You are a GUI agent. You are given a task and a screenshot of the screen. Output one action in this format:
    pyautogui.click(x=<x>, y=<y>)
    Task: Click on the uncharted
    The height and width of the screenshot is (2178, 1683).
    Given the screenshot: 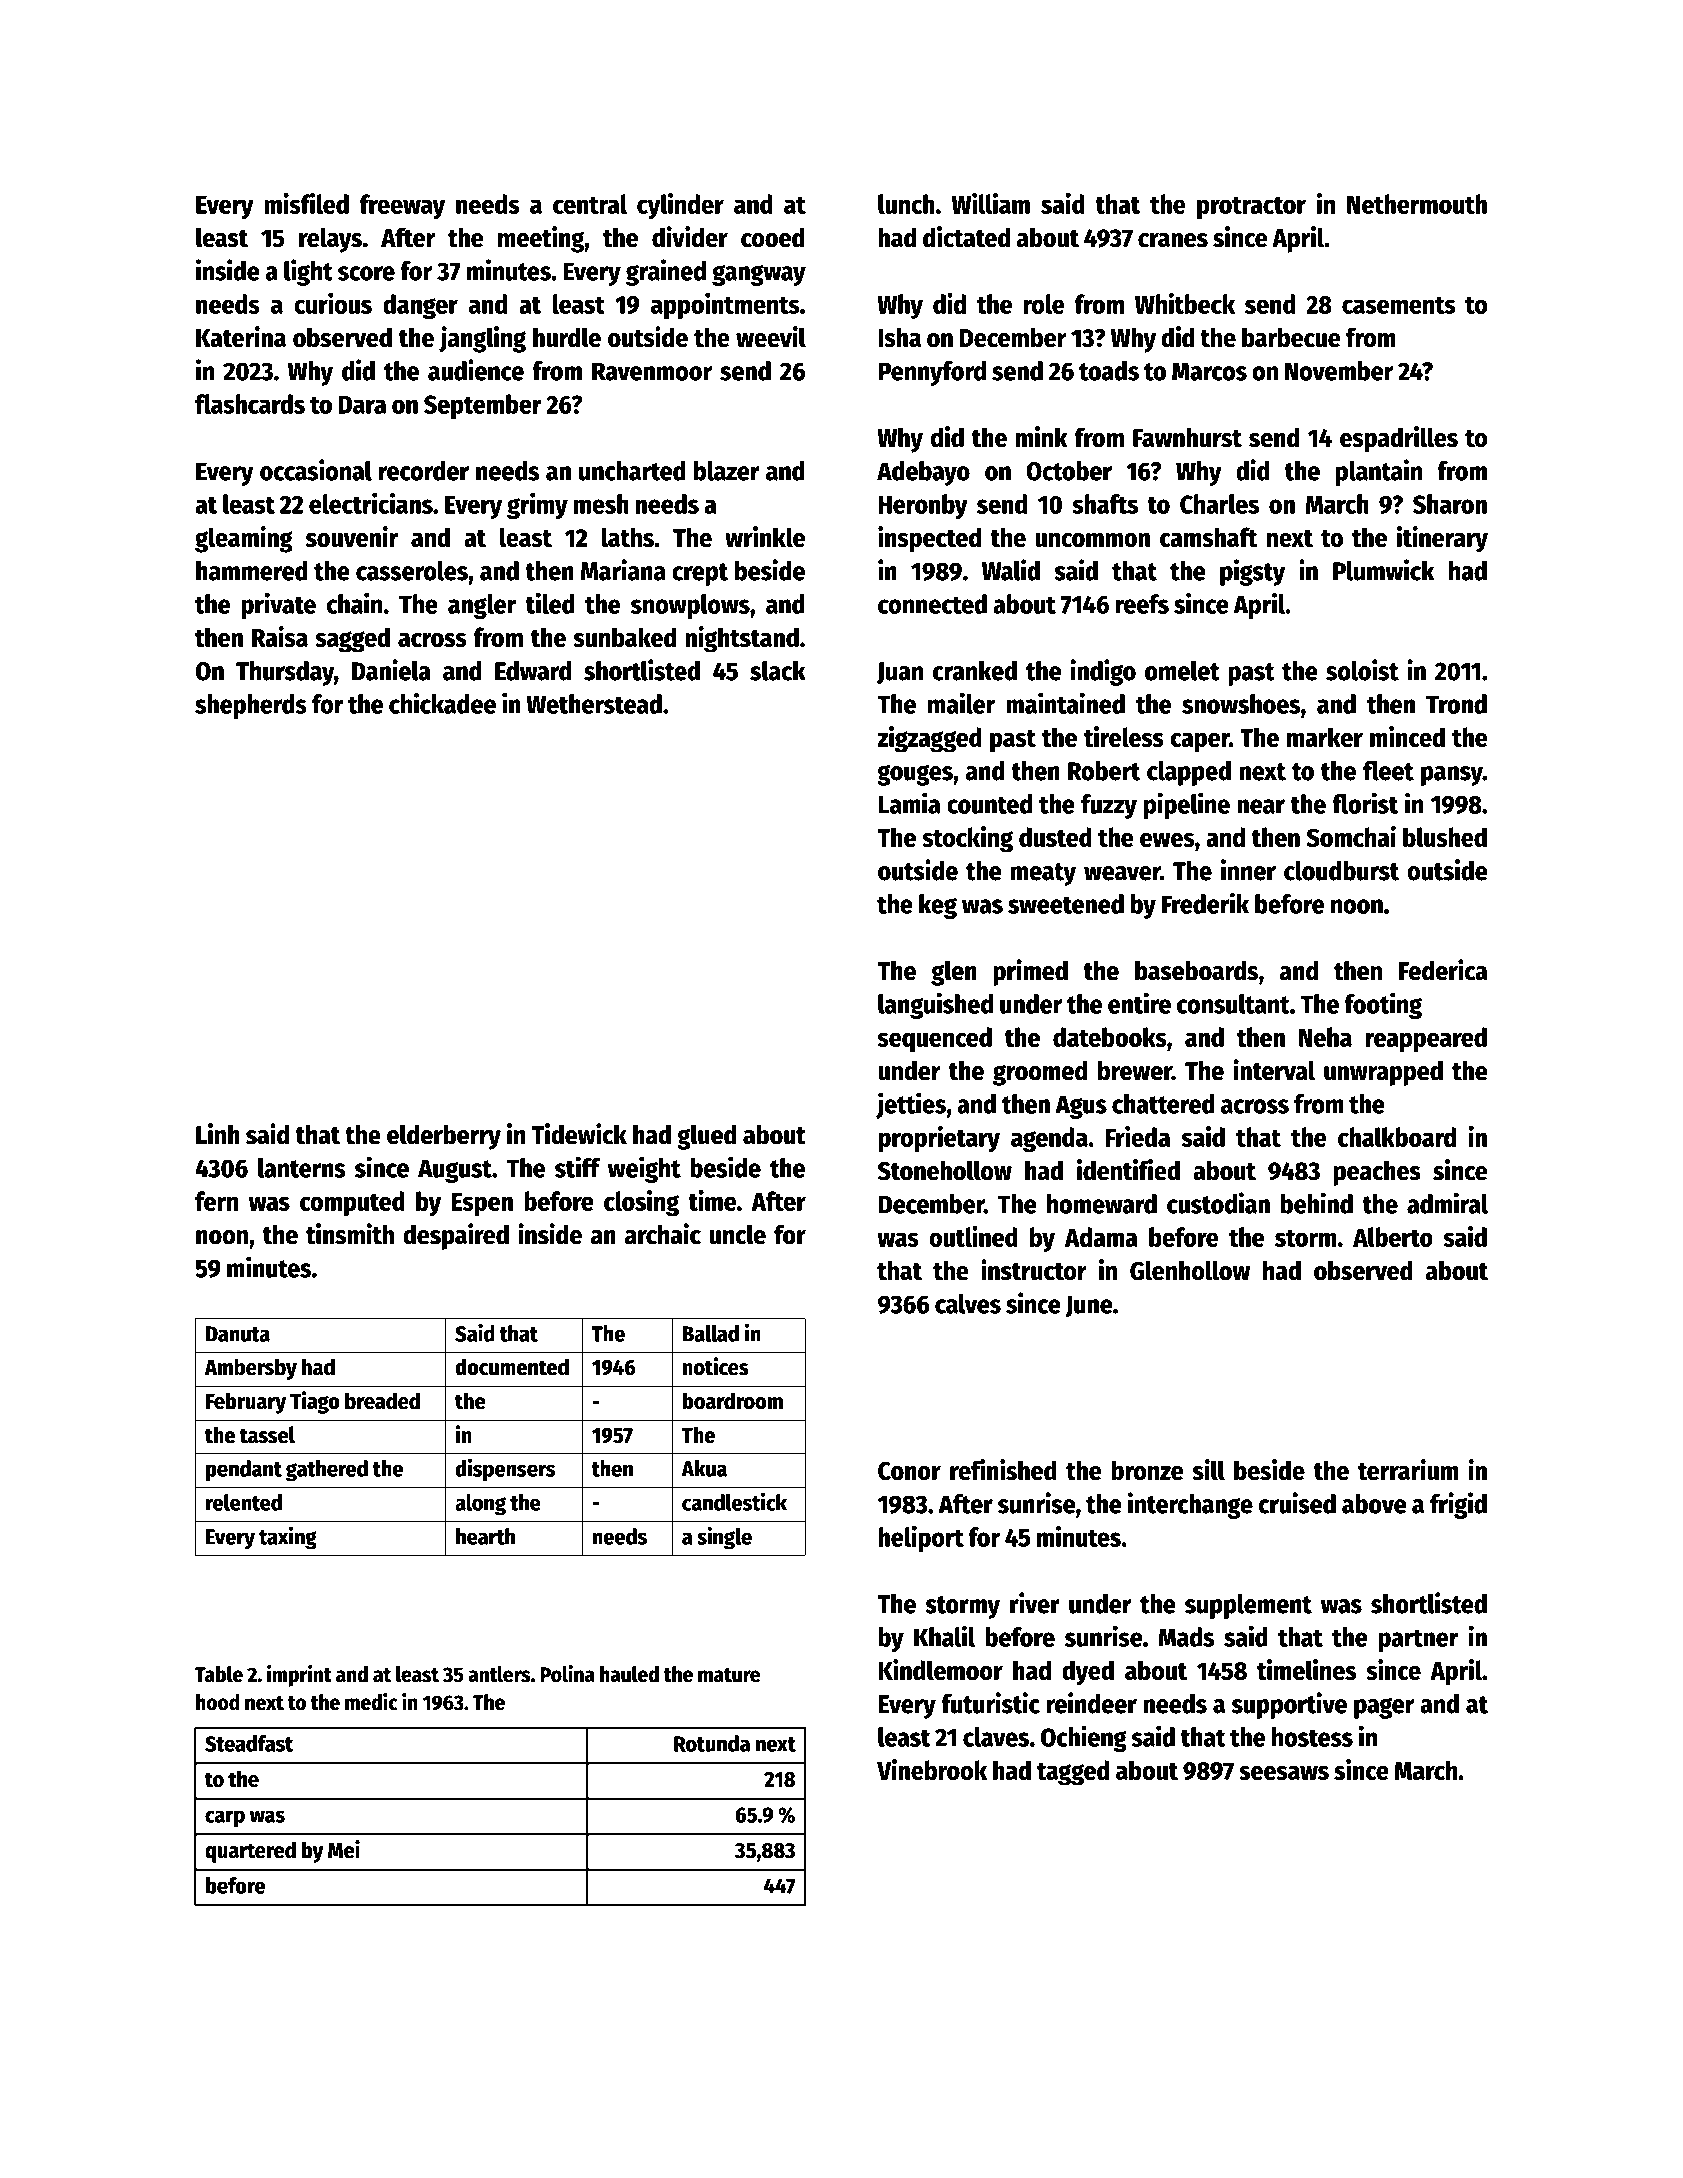 What is the action you would take?
    pyautogui.click(x=632, y=471)
